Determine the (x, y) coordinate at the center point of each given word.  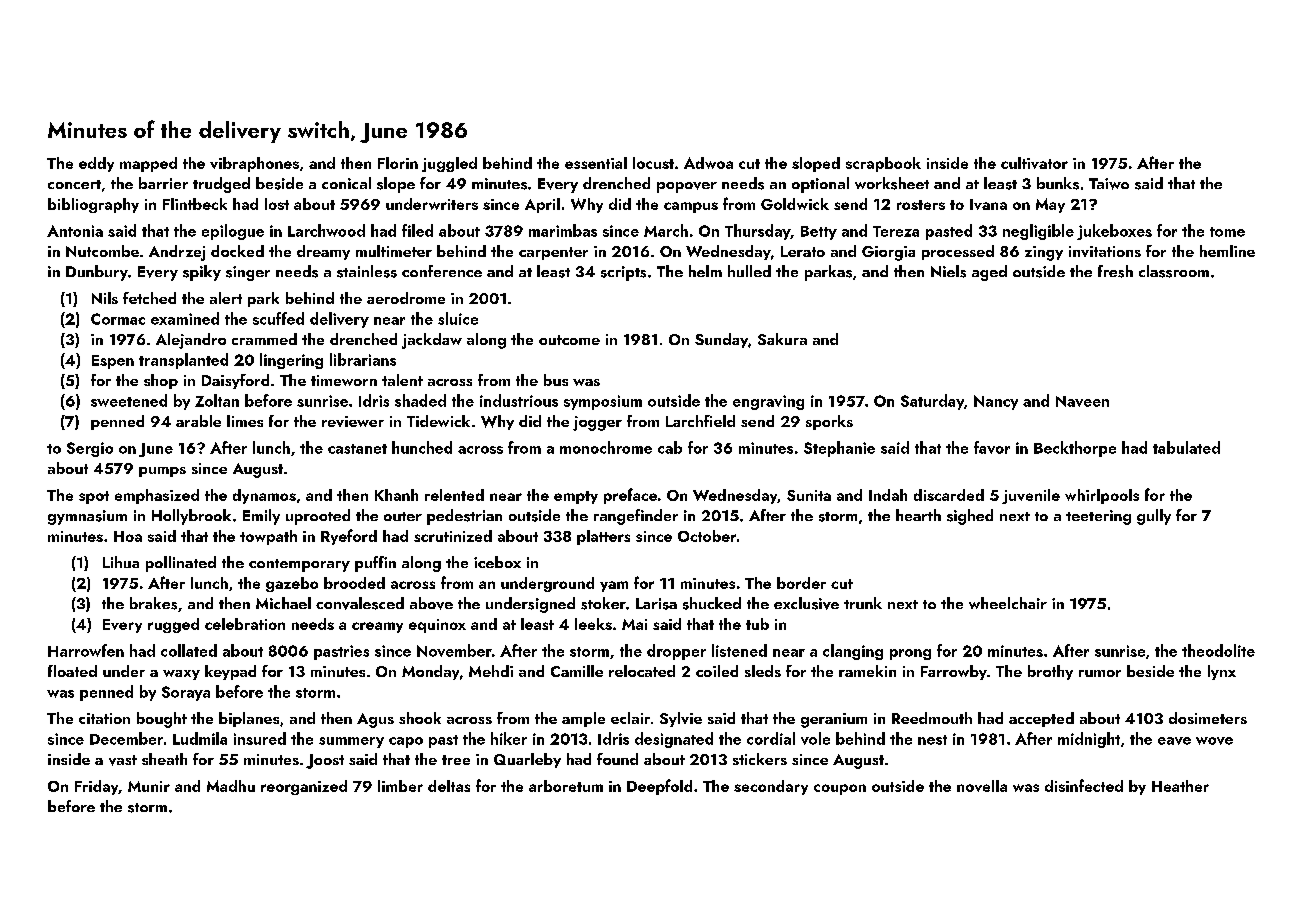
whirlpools (1102, 496)
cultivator (1034, 163)
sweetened (129, 400)
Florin (398, 163)
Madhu (231, 786)
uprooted (318, 517)
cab (670, 447)
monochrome (606, 447)
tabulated (1186, 447)
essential (596, 163)
